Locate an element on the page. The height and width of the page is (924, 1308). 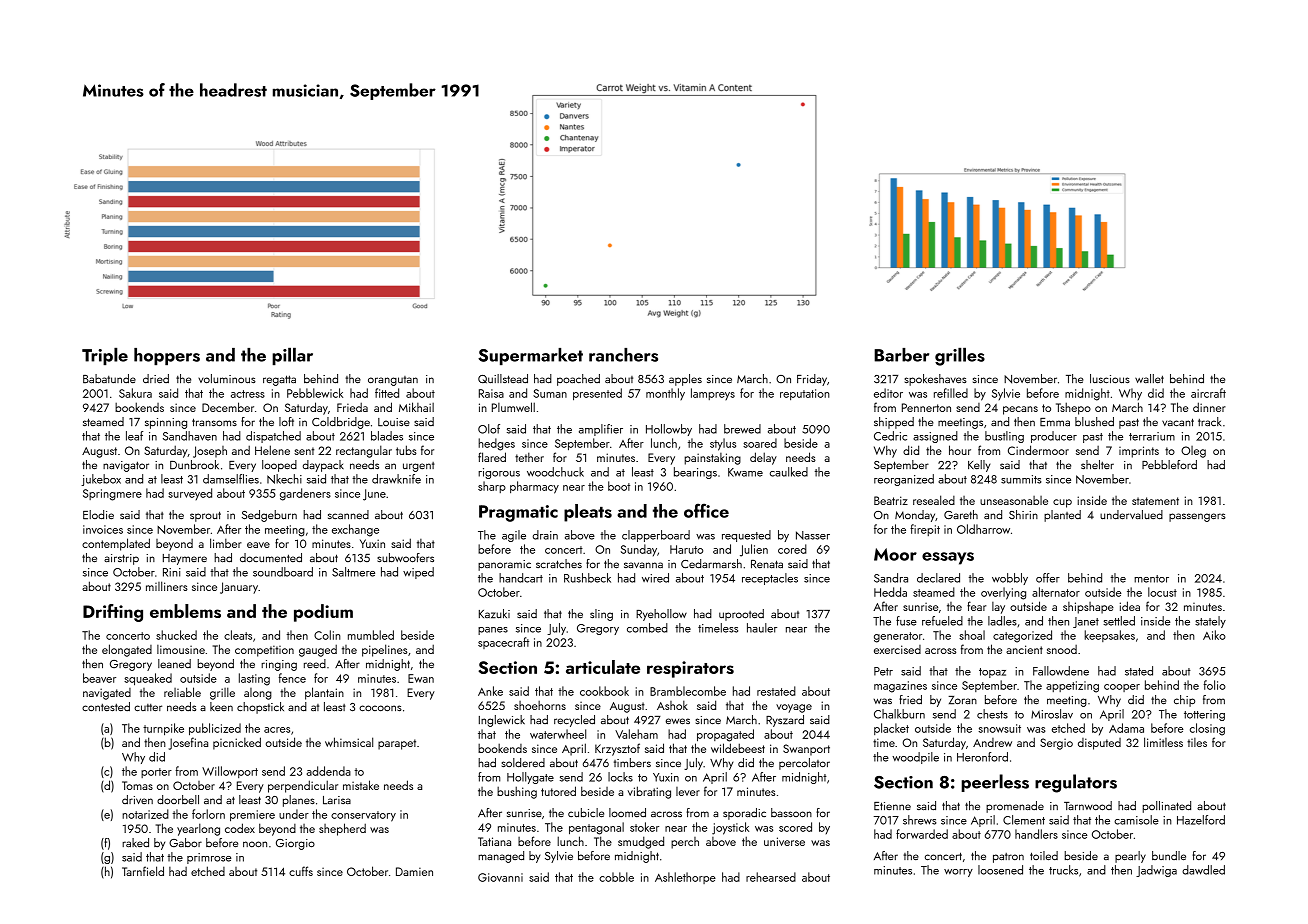
Damien is located at coordinates (414, 871).
